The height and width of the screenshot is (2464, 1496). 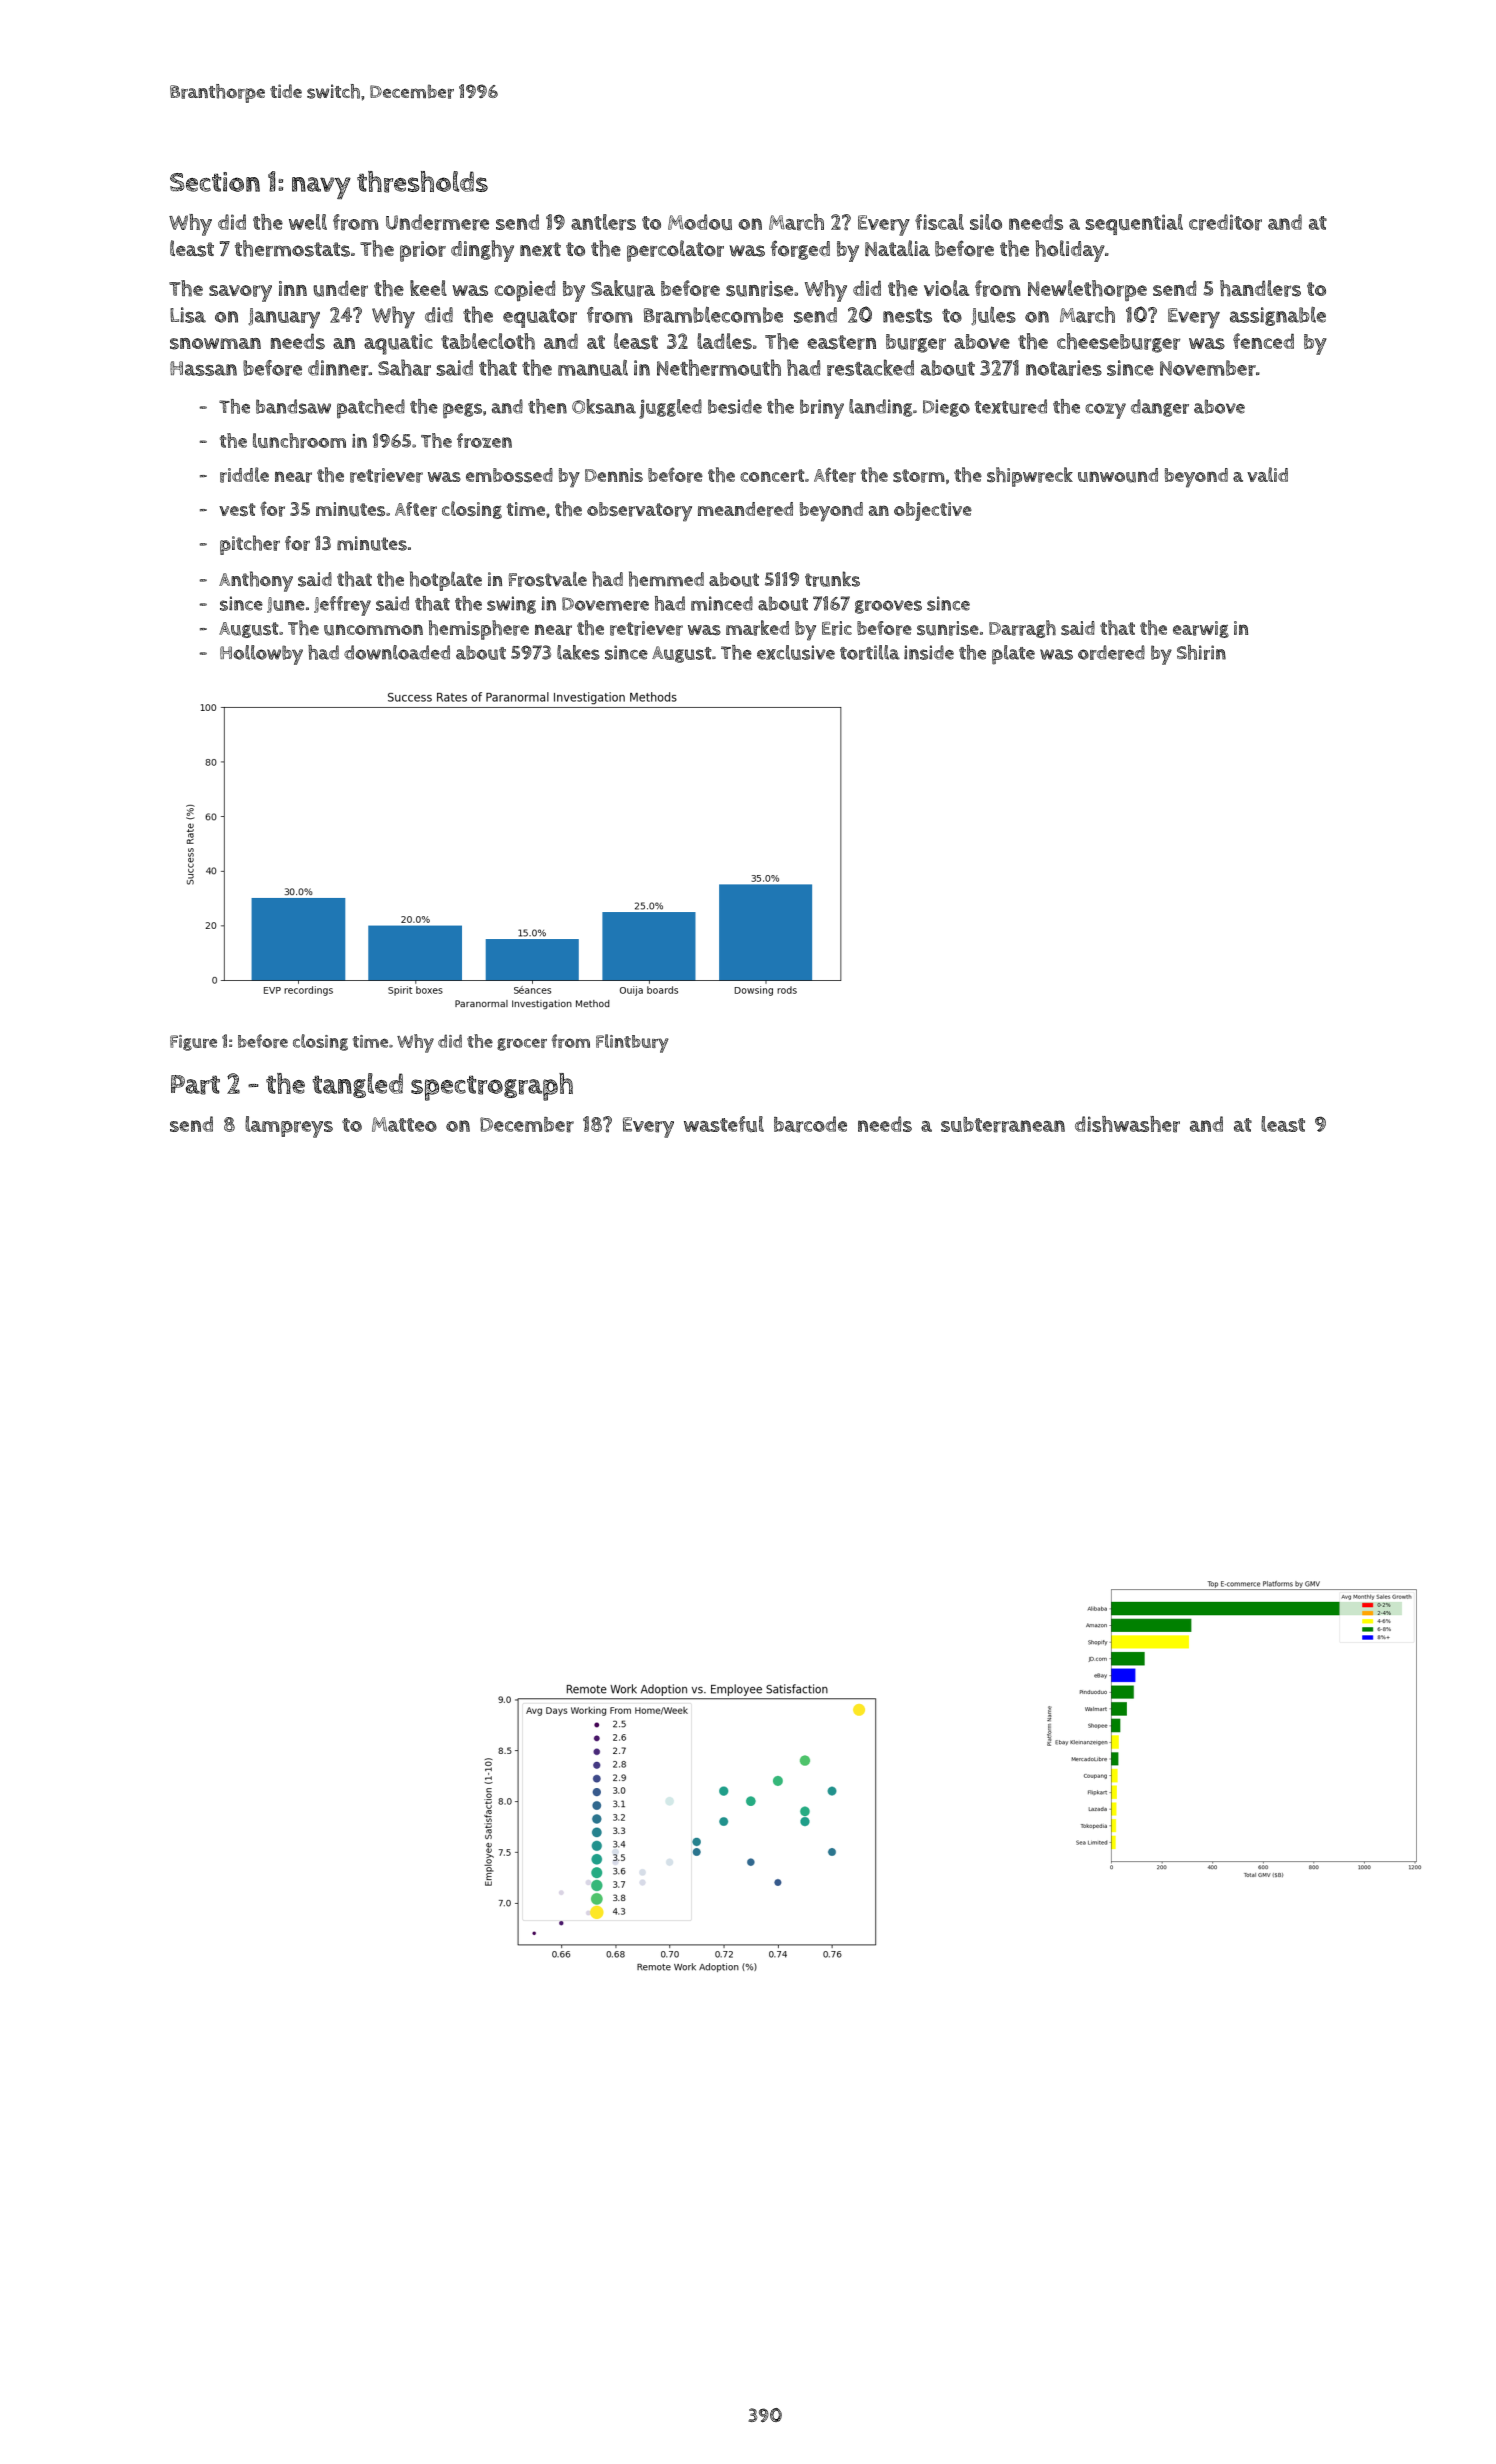 What do you see at coordinates (632, 1043) in the screenshot?
I see `Flintbury` at bounding box center [632, 1043].
